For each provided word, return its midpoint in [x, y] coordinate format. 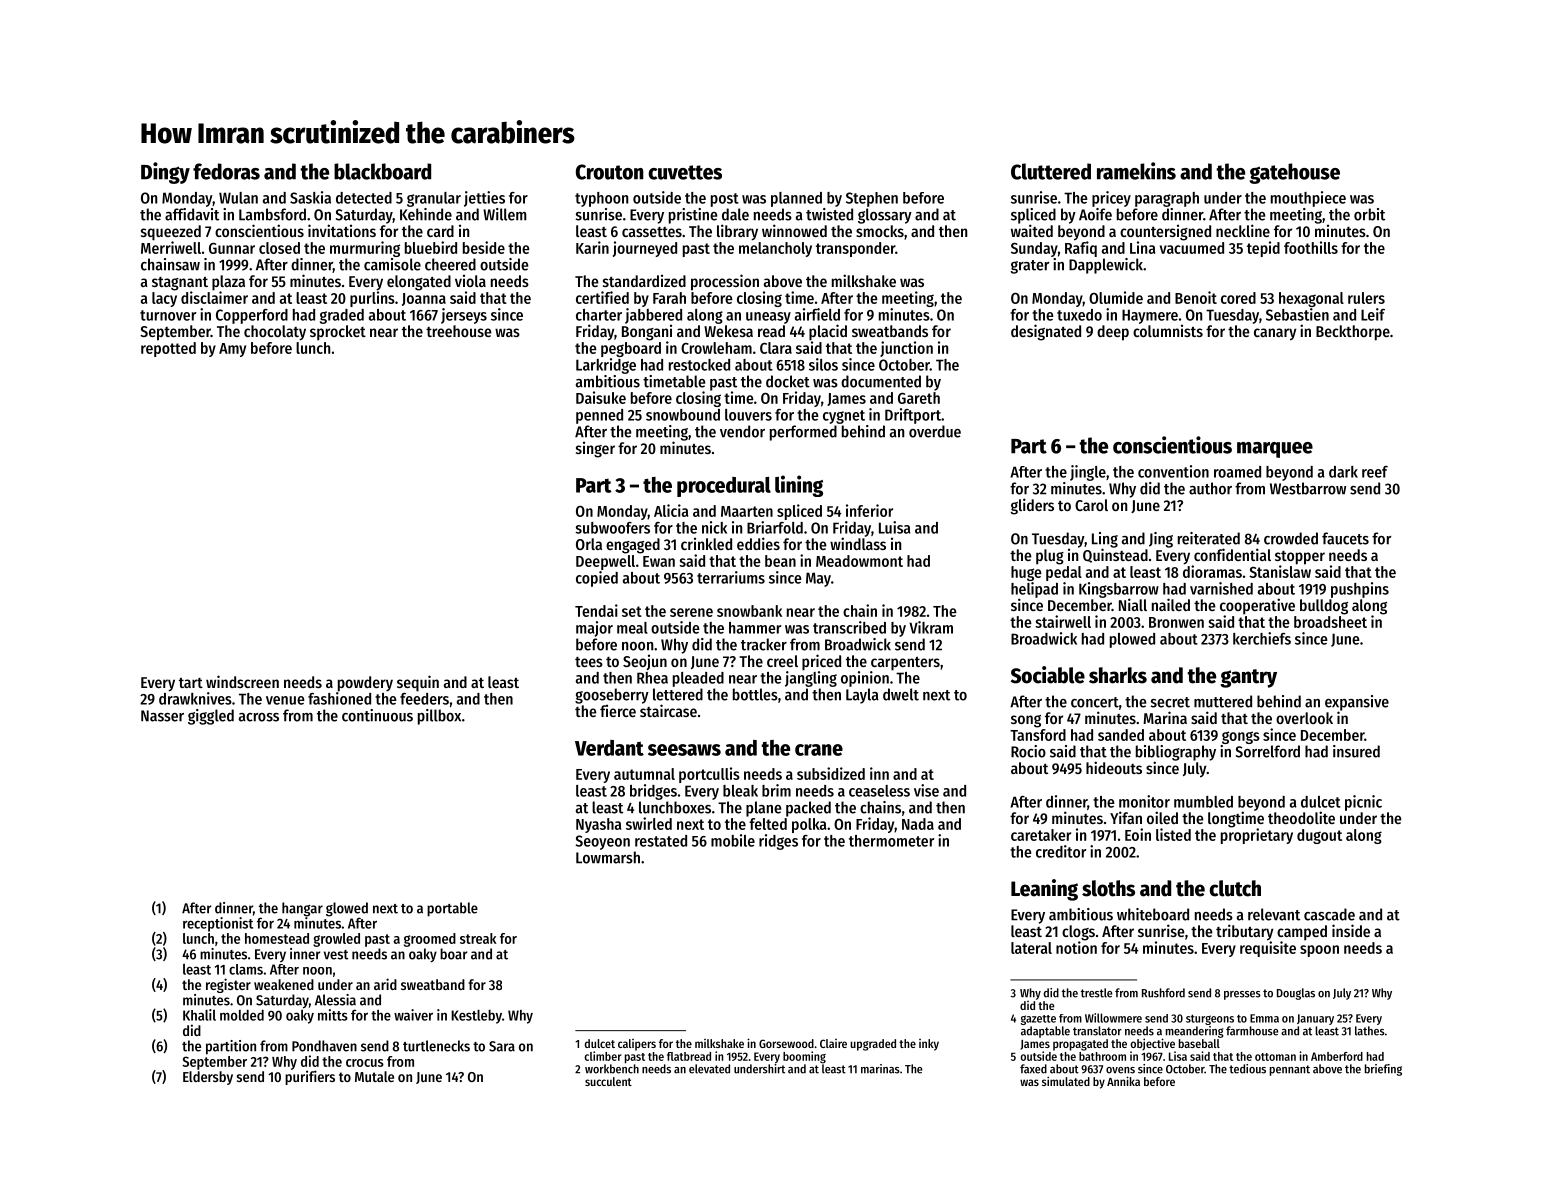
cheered [450, 264]
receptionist [218, 924]
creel [782, 661]
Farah [669, 298]
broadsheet [1330, 622]
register [228, 985]
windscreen [242, 681]
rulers [1366, 298]
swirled [649, 823]
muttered [1223, 701]
